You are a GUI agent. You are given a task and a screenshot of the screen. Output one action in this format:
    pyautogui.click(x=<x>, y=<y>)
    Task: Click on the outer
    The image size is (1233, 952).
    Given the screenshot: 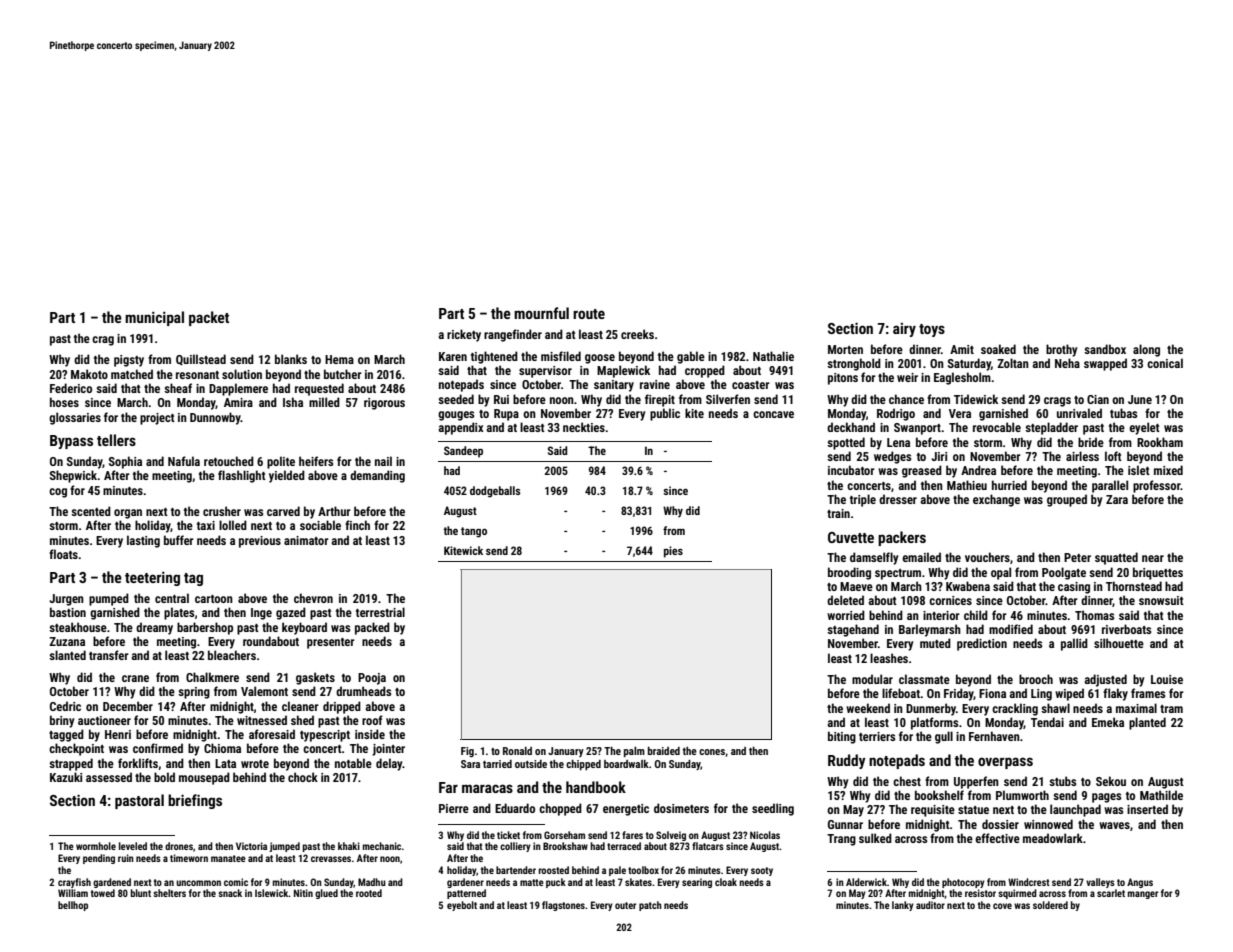 What is the action you would take?
    pyautogui.click(x=625, y=905)
